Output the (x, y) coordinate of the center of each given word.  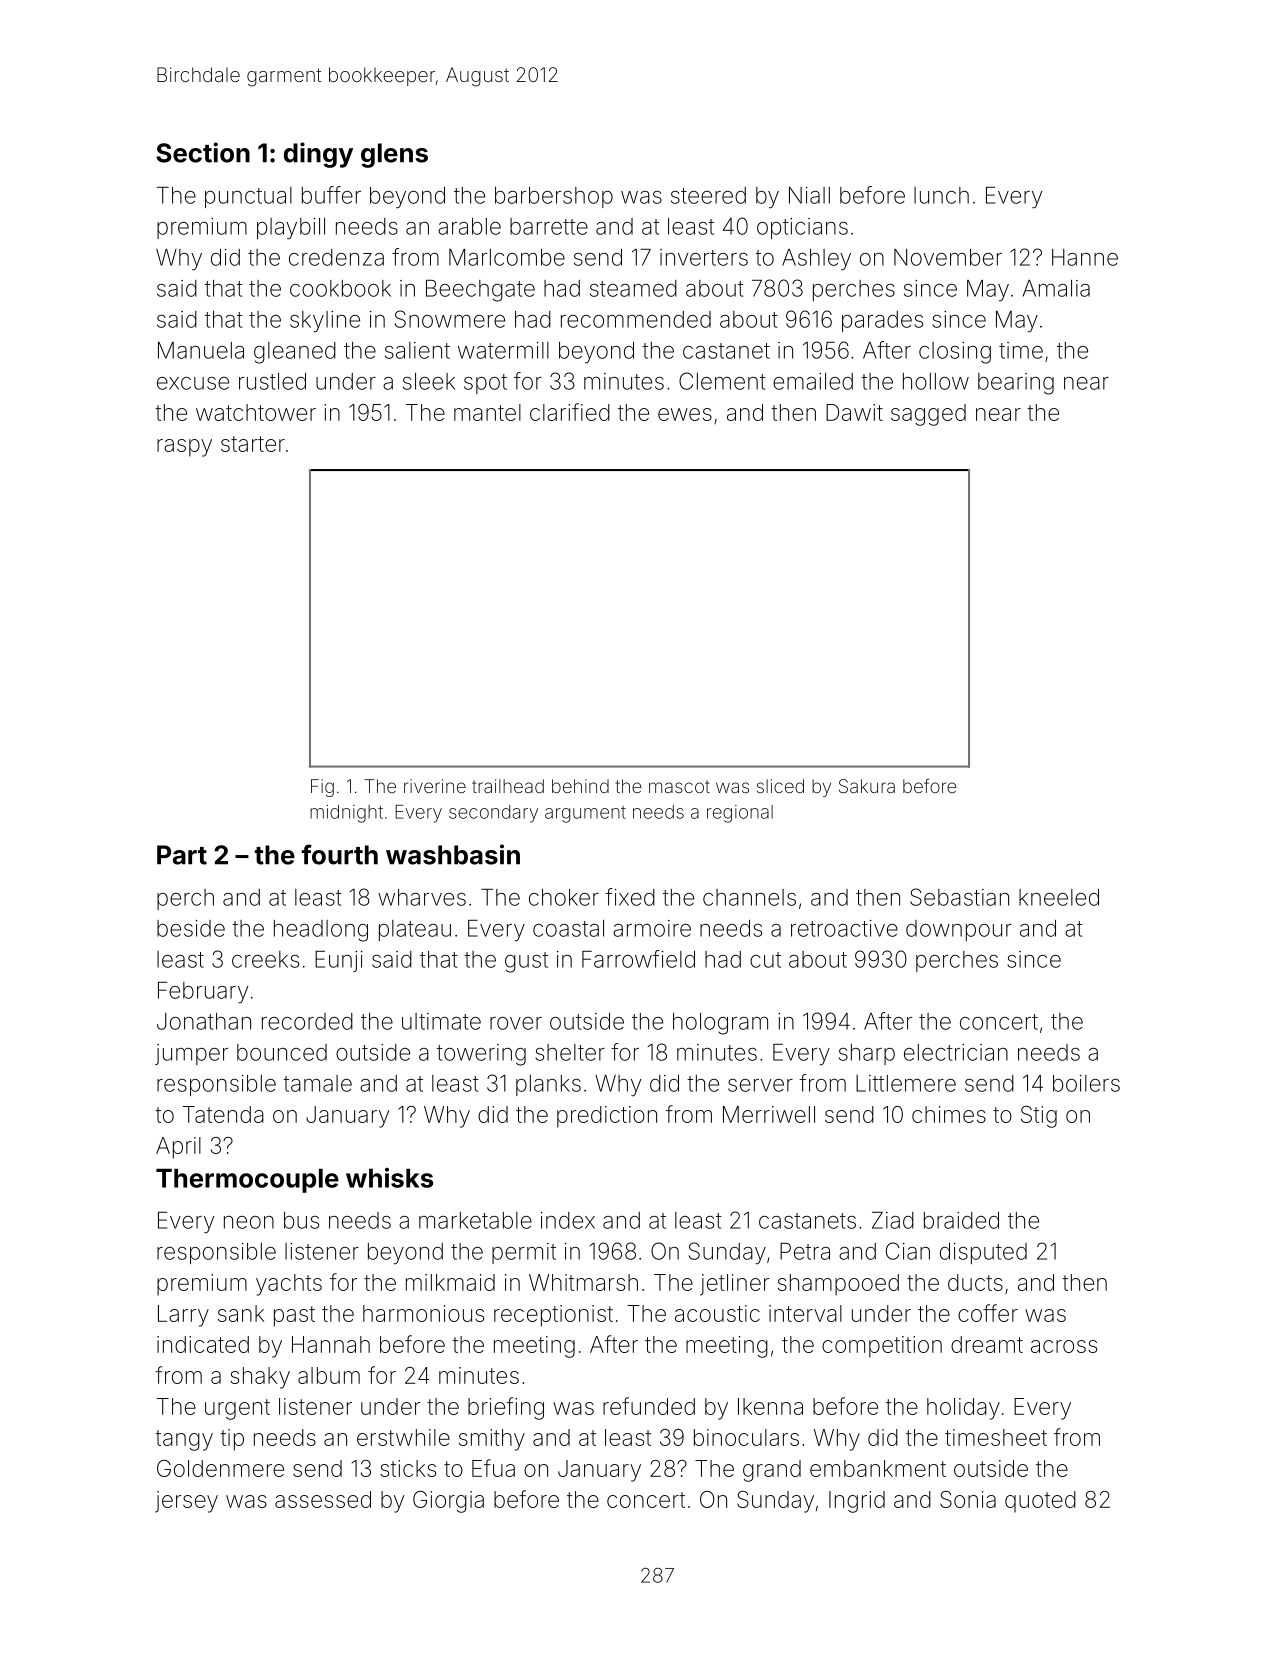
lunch (941, 195)
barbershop (554, 197)
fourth (339, 854)
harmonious (423, 1313)
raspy (184, 448)
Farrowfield (638, 959)
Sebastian (959, 897)
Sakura (867, 786)
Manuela (201, 350)
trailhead (508, 786)
